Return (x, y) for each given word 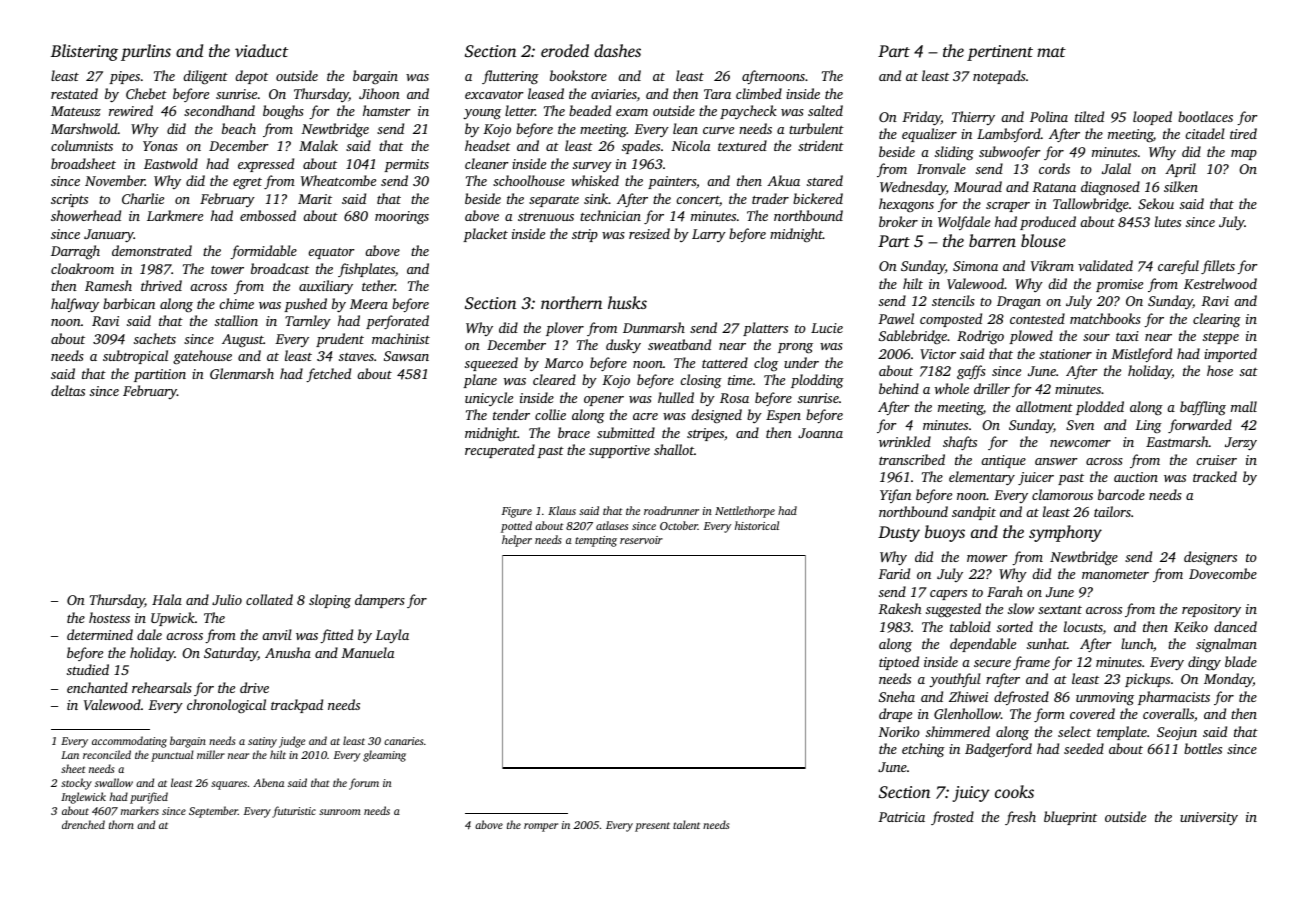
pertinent (1000, 53)
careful (1178, 267)
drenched (83, 824)
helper (517, 541)
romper (541, 827)
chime (236, 303)
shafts (960, 443)
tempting (596, 541)
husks (627, 302)
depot (251, 77)
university (1209, 818)
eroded (565, 50)
